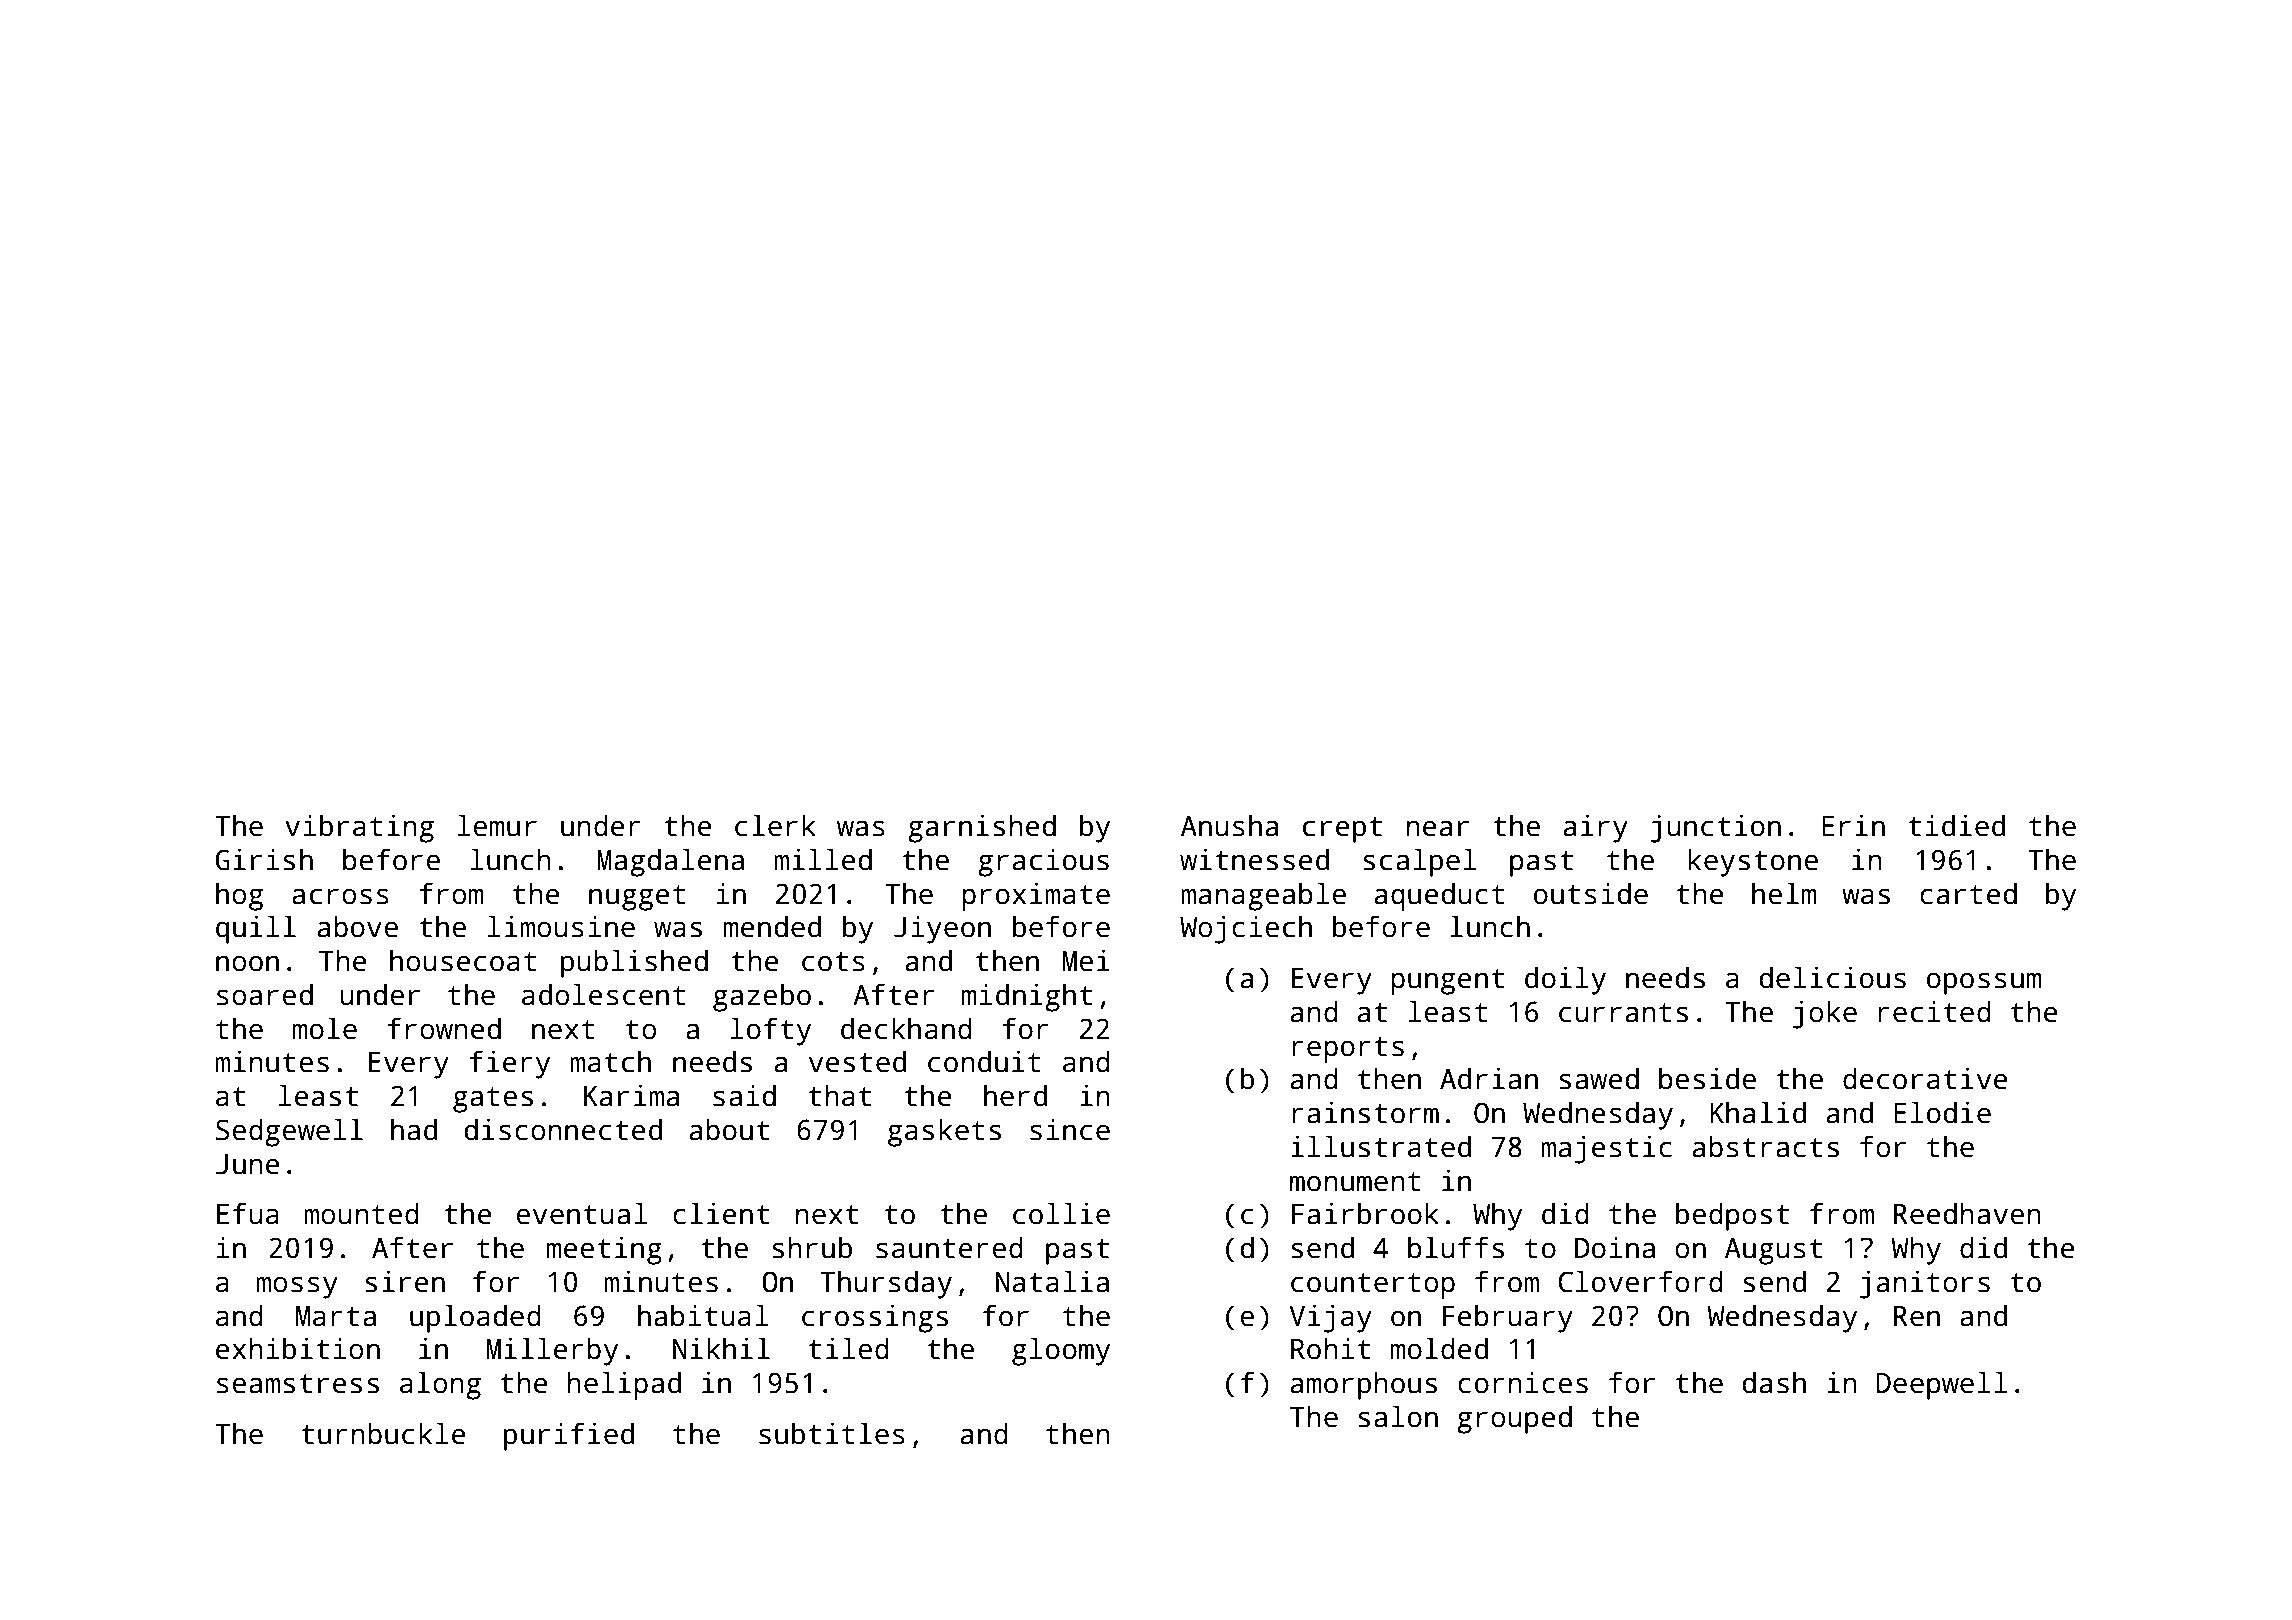  What do you see at coordinates (1342, 830) in the document?
I see `crept` at bounding box center [1342, 830].
